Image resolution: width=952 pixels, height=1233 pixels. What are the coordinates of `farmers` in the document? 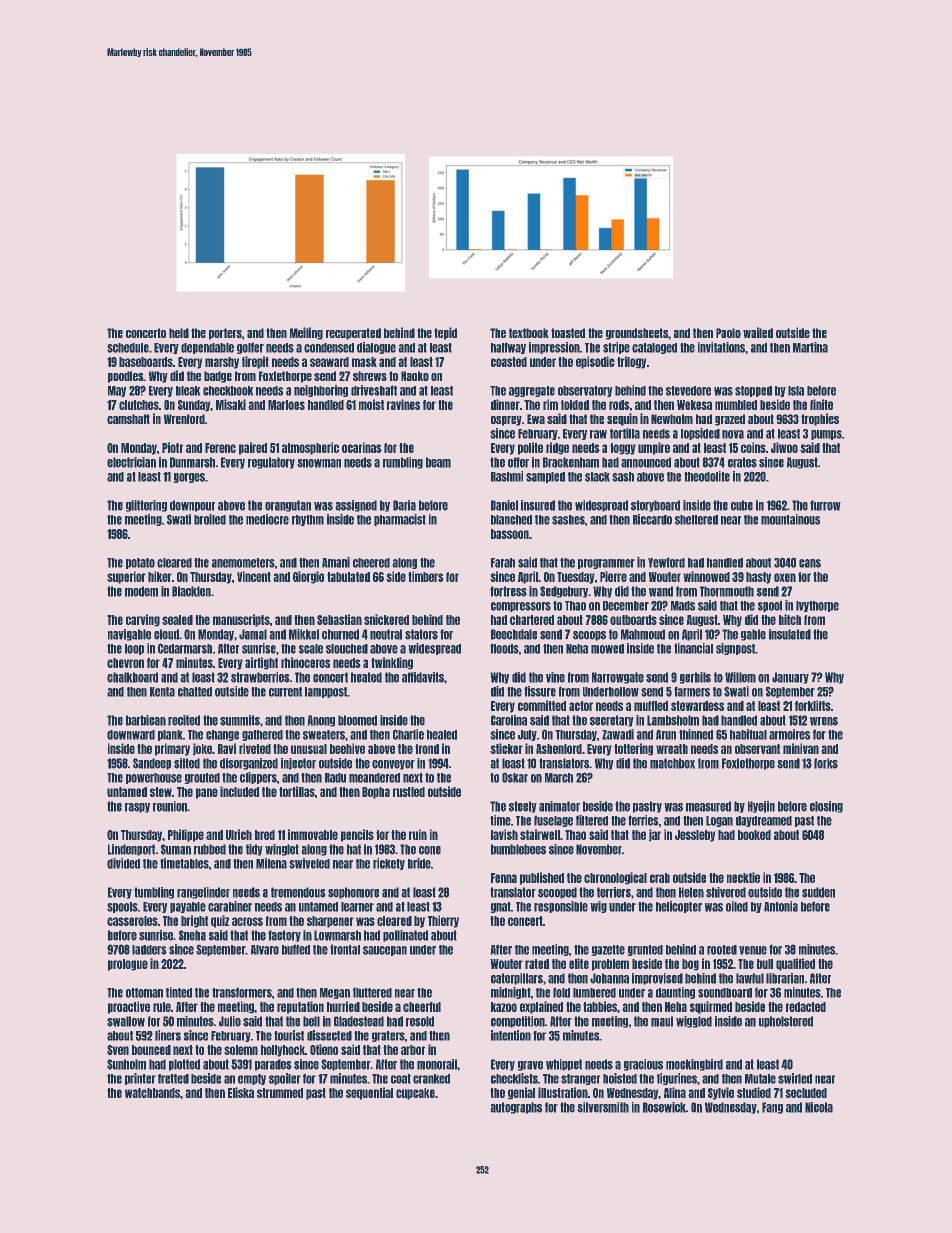 It's located at (692, 691).
